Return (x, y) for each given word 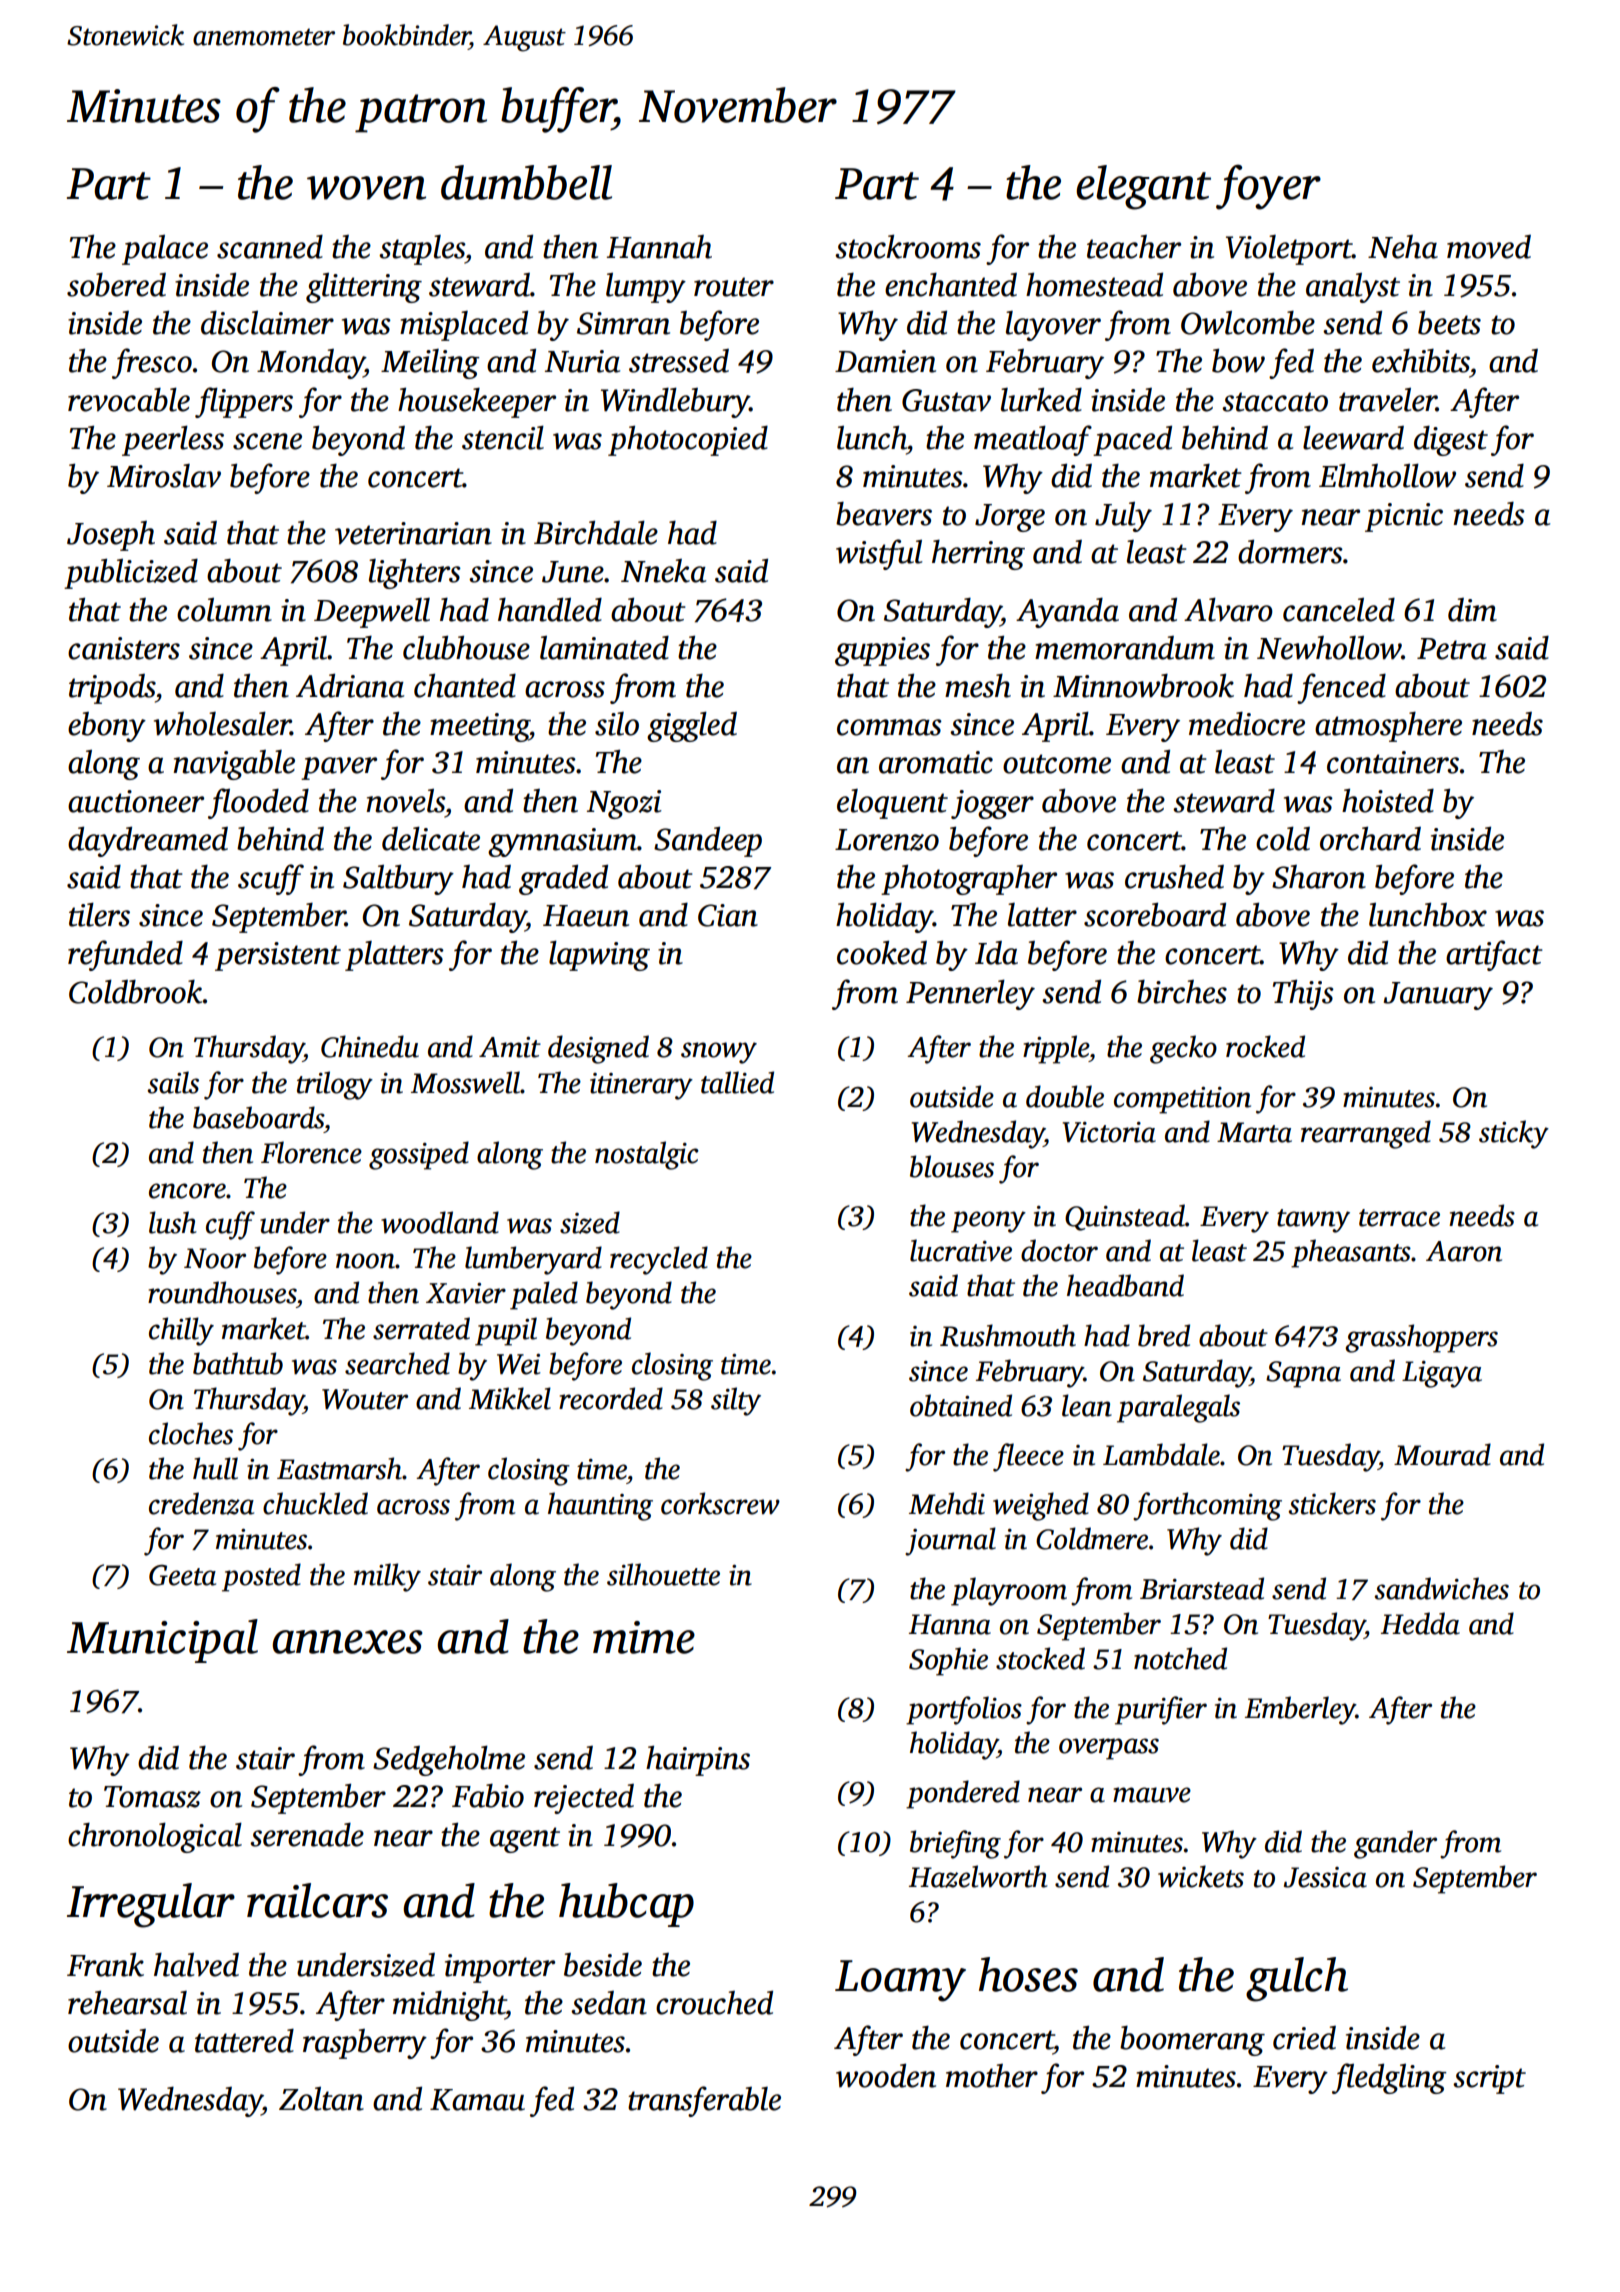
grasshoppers (1421, 1338)
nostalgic (647, 1155)
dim (1472, 610)
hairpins (698, 1761)
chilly (181, 1331)
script (1489, 2079)
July (1123, 517)
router (734, 287)
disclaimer (267, 323)
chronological (155, 1837)
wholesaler (222, 723)
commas (889, 727)
